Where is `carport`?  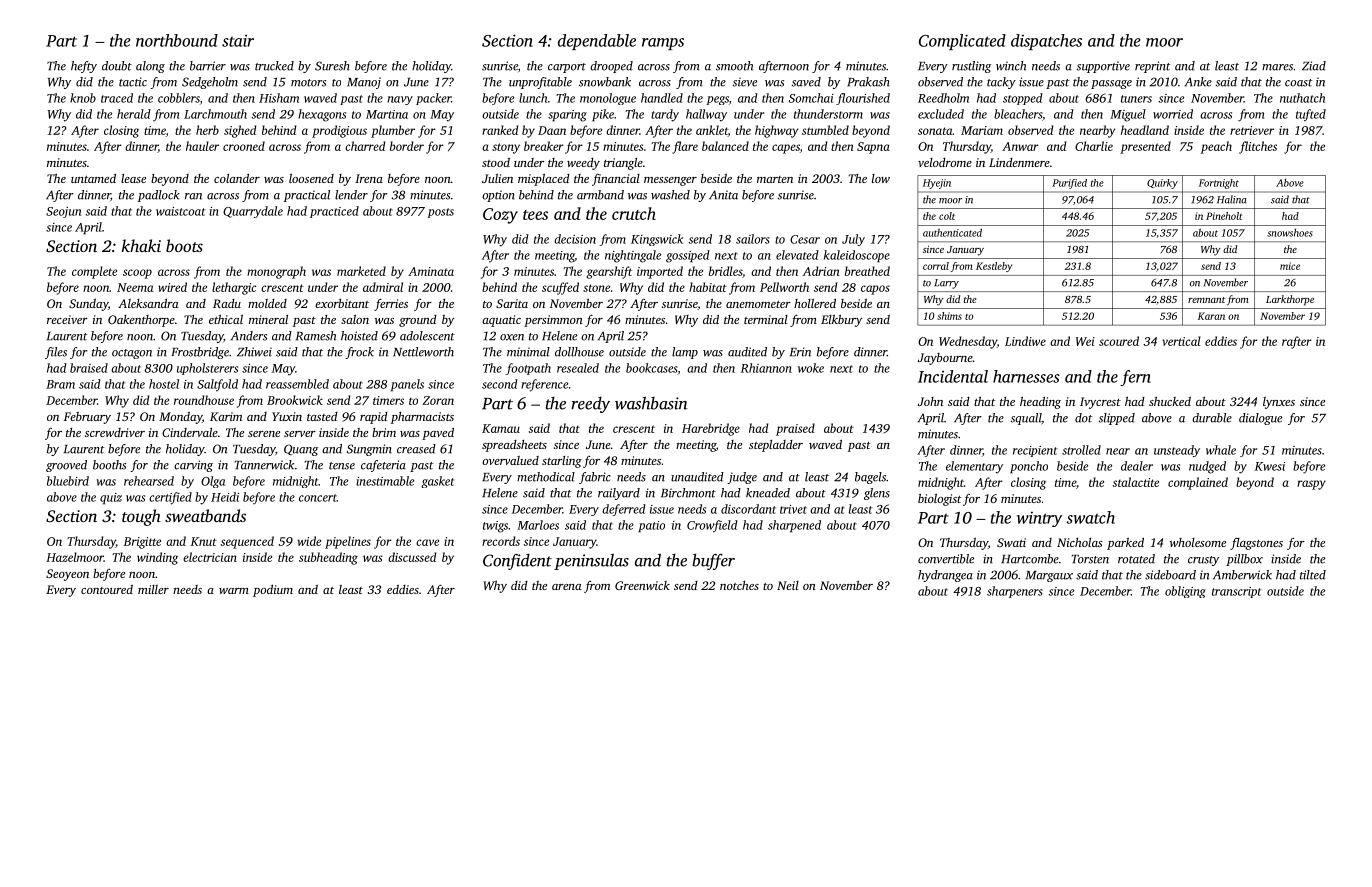 carport is located at coordinates (567, 68).
